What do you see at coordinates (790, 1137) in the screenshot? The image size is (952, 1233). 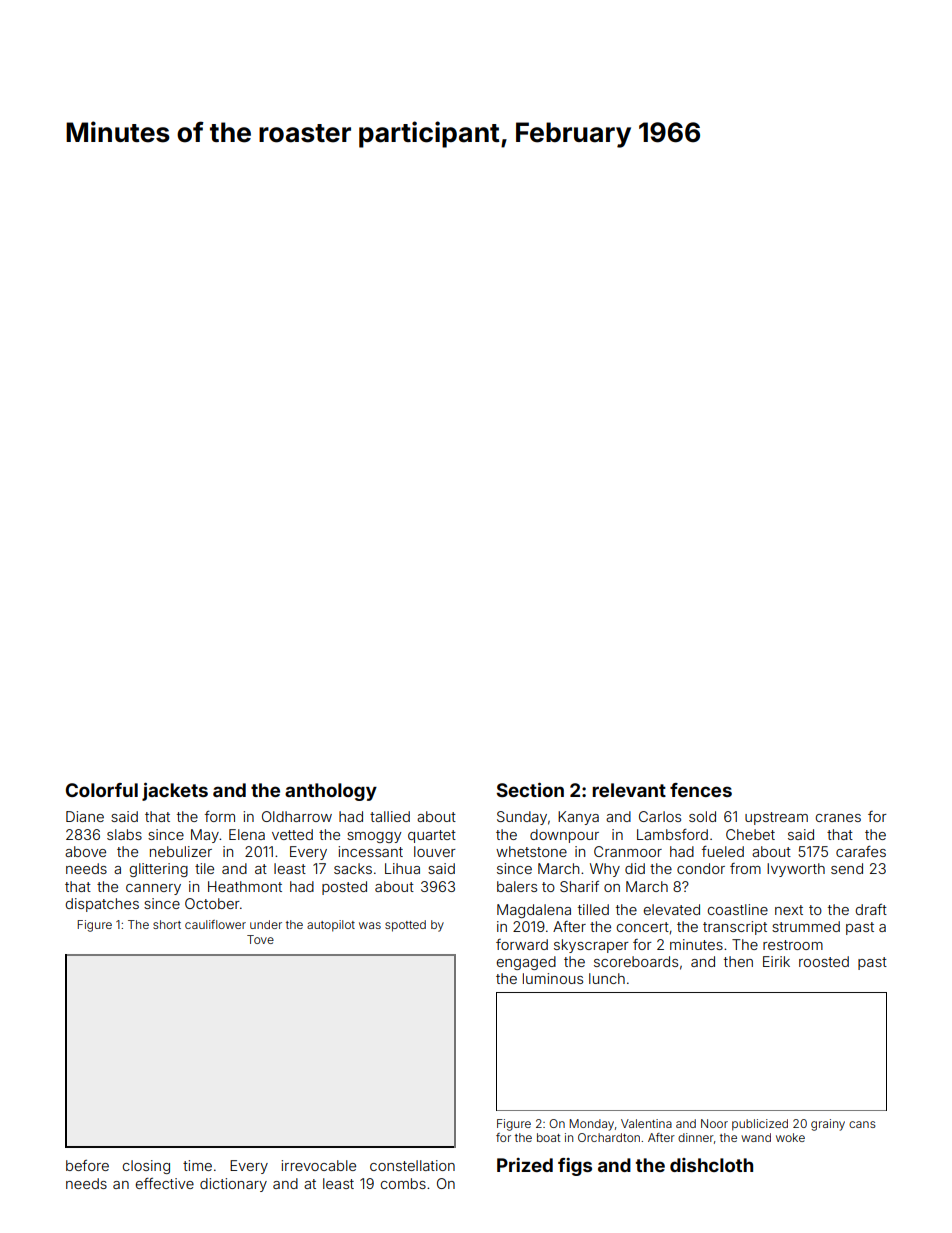 I see `woke` at bounding box center [790, 1137].
